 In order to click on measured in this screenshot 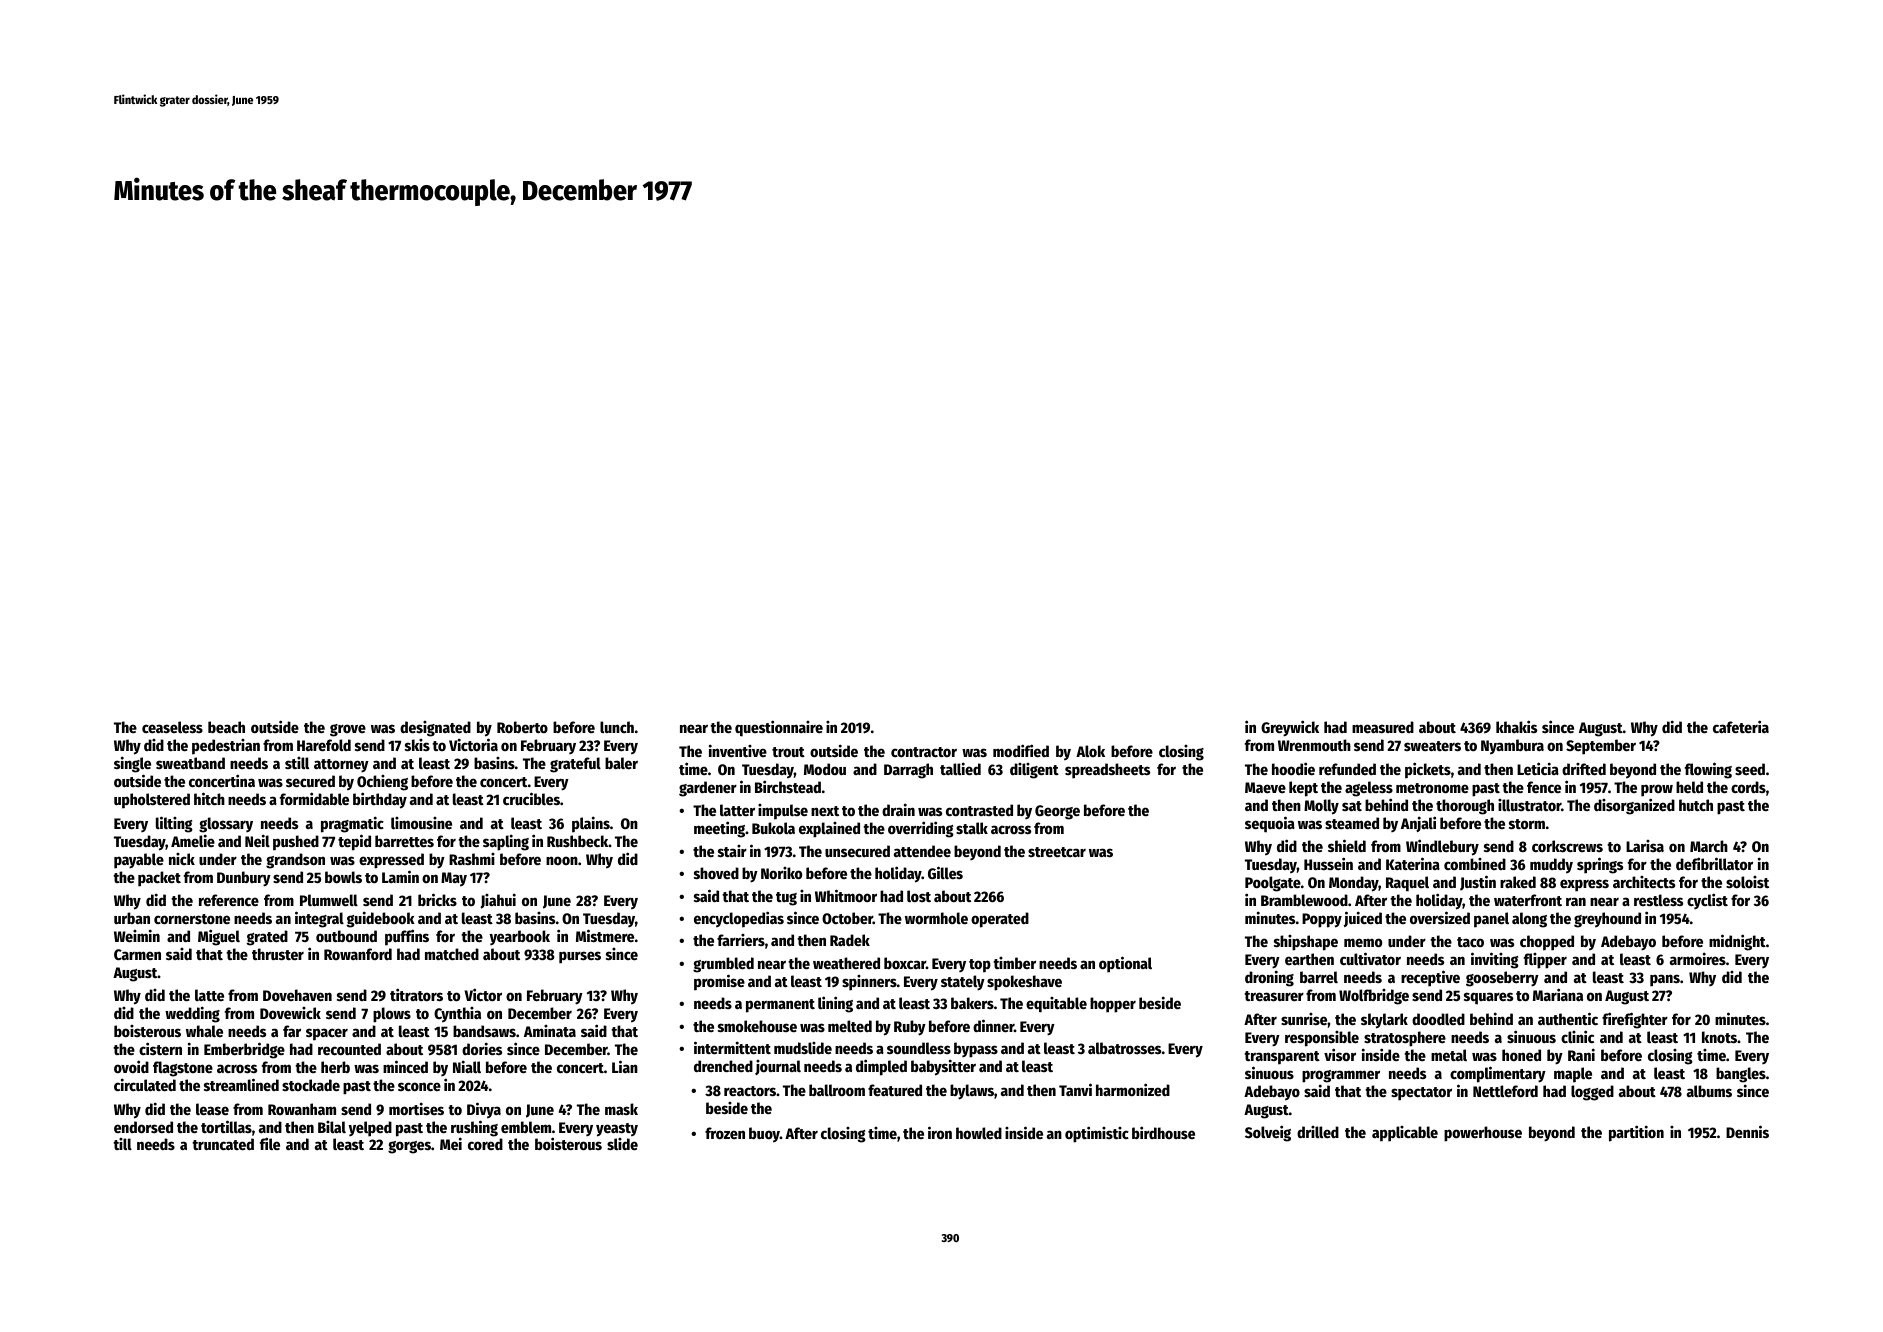, I will do `click(1383, 727)`.
